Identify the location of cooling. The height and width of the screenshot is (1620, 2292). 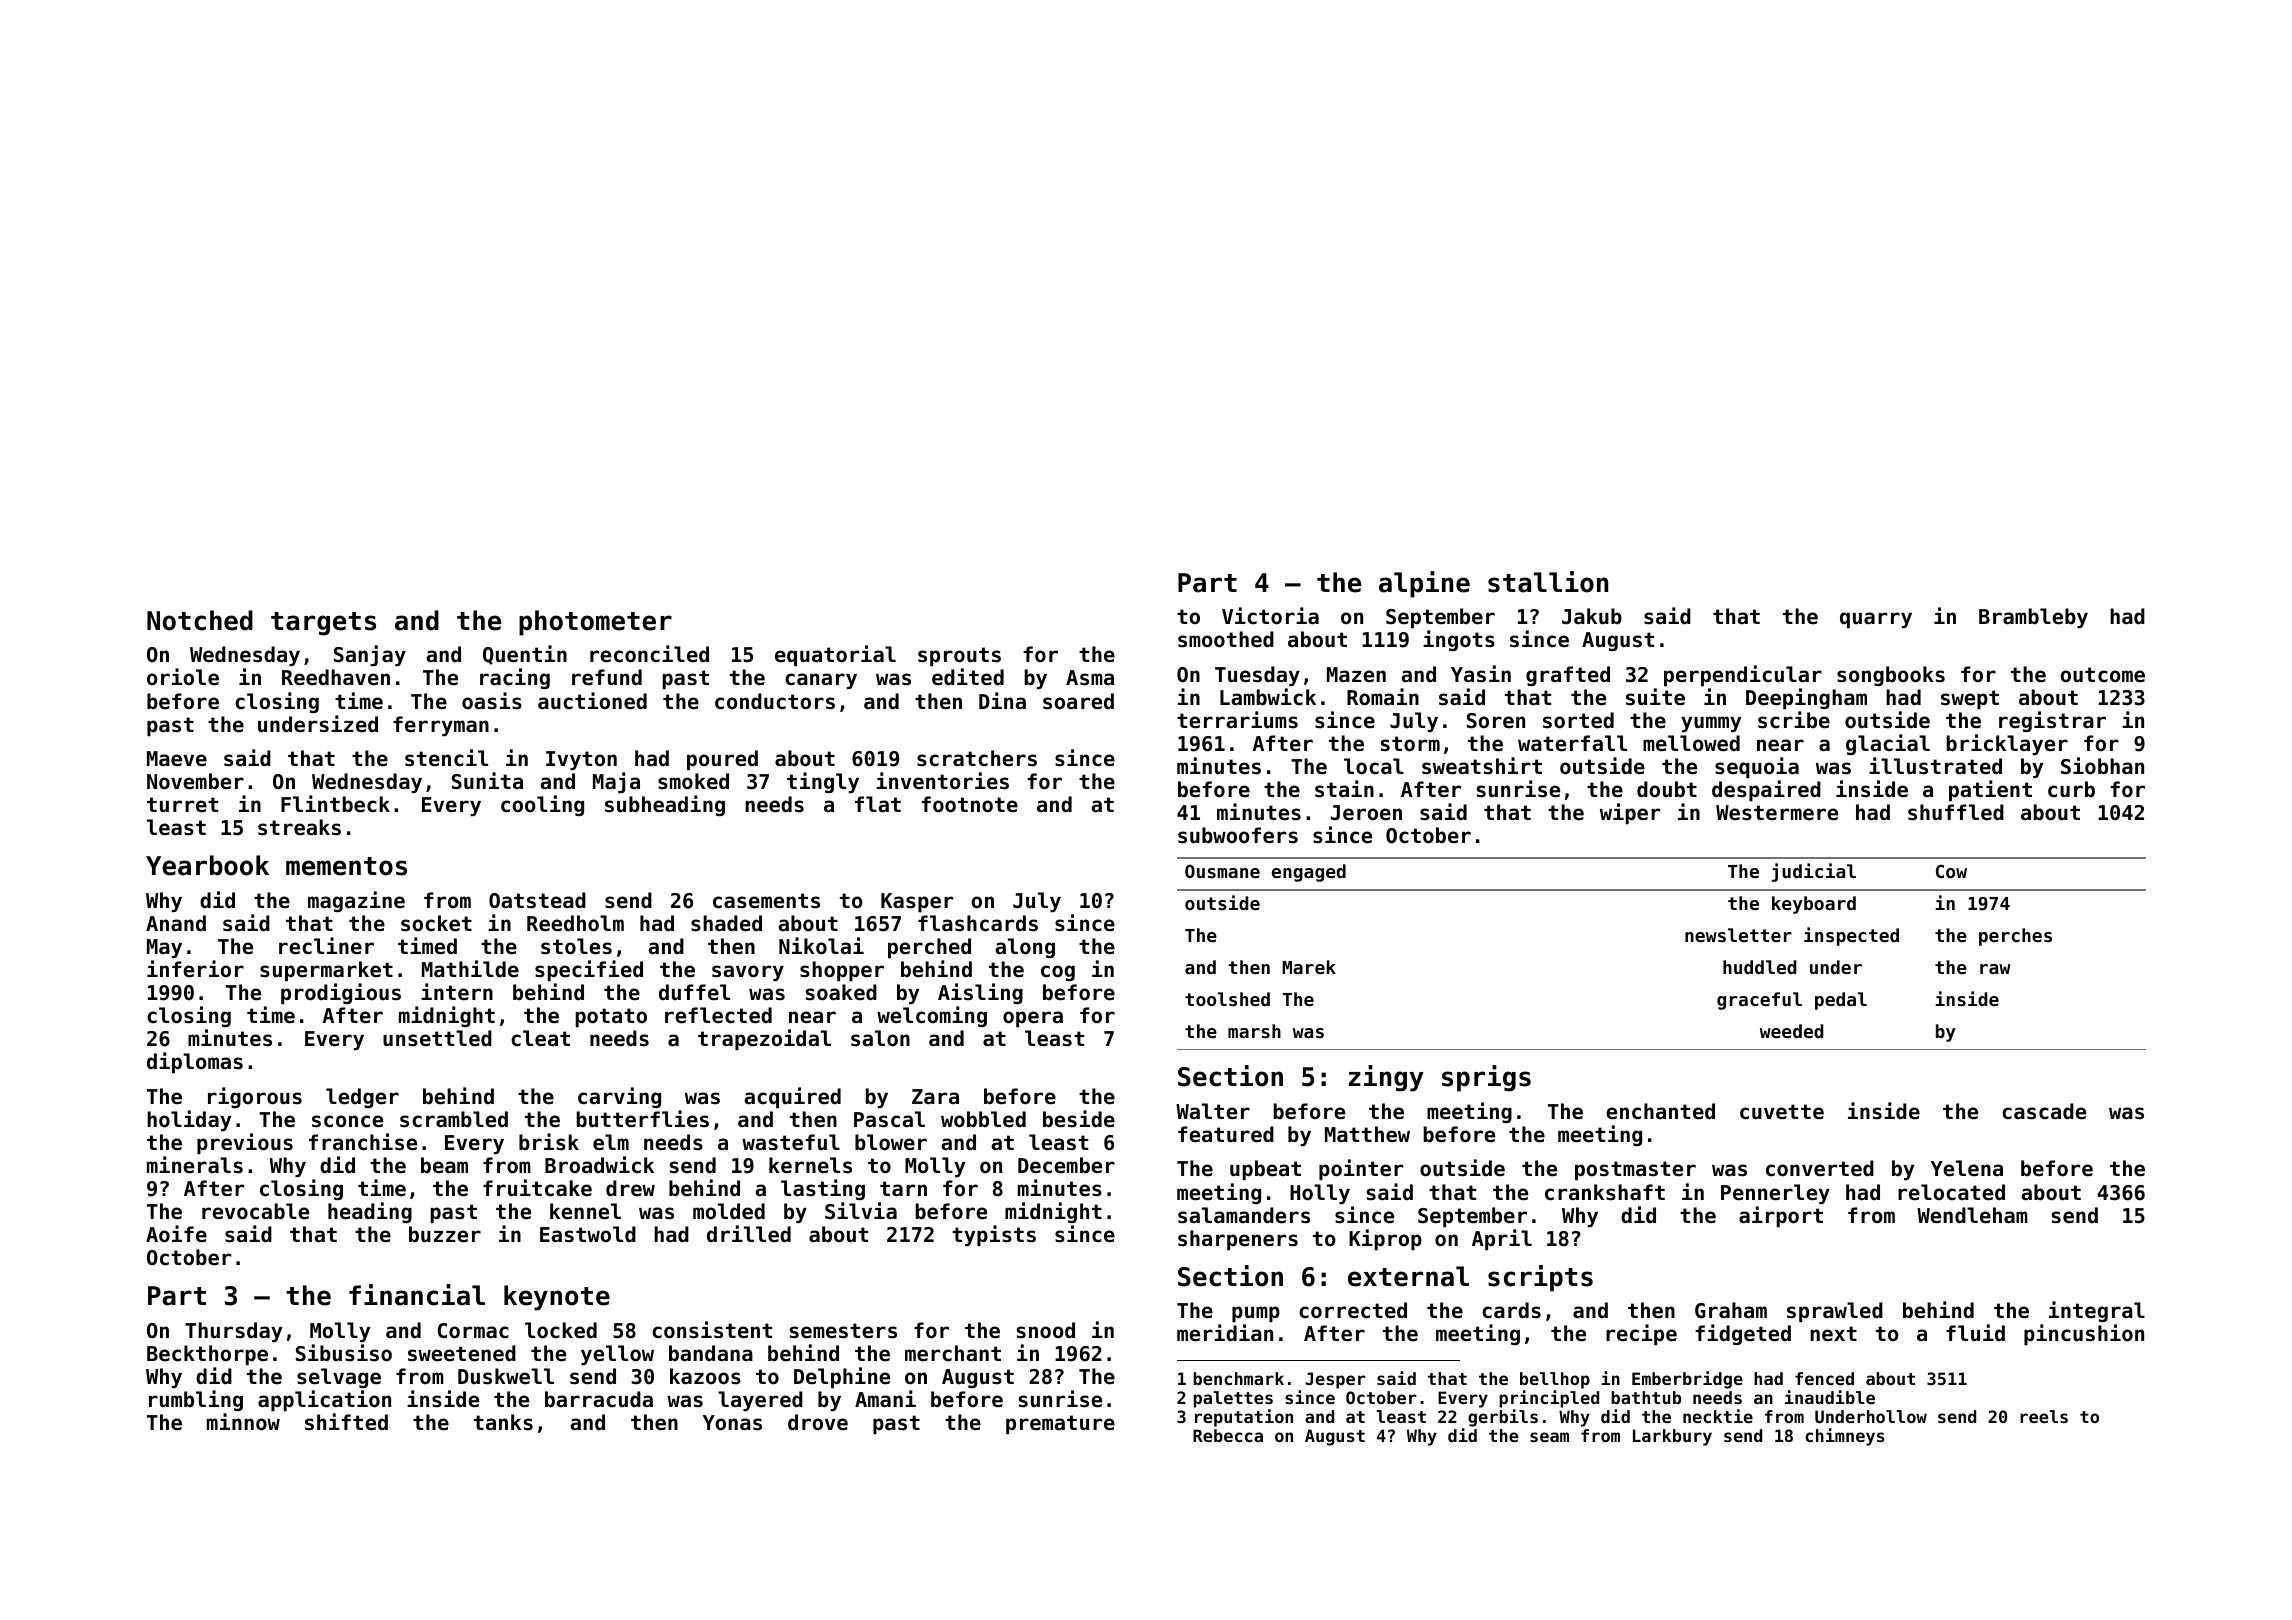
(542, 805).
